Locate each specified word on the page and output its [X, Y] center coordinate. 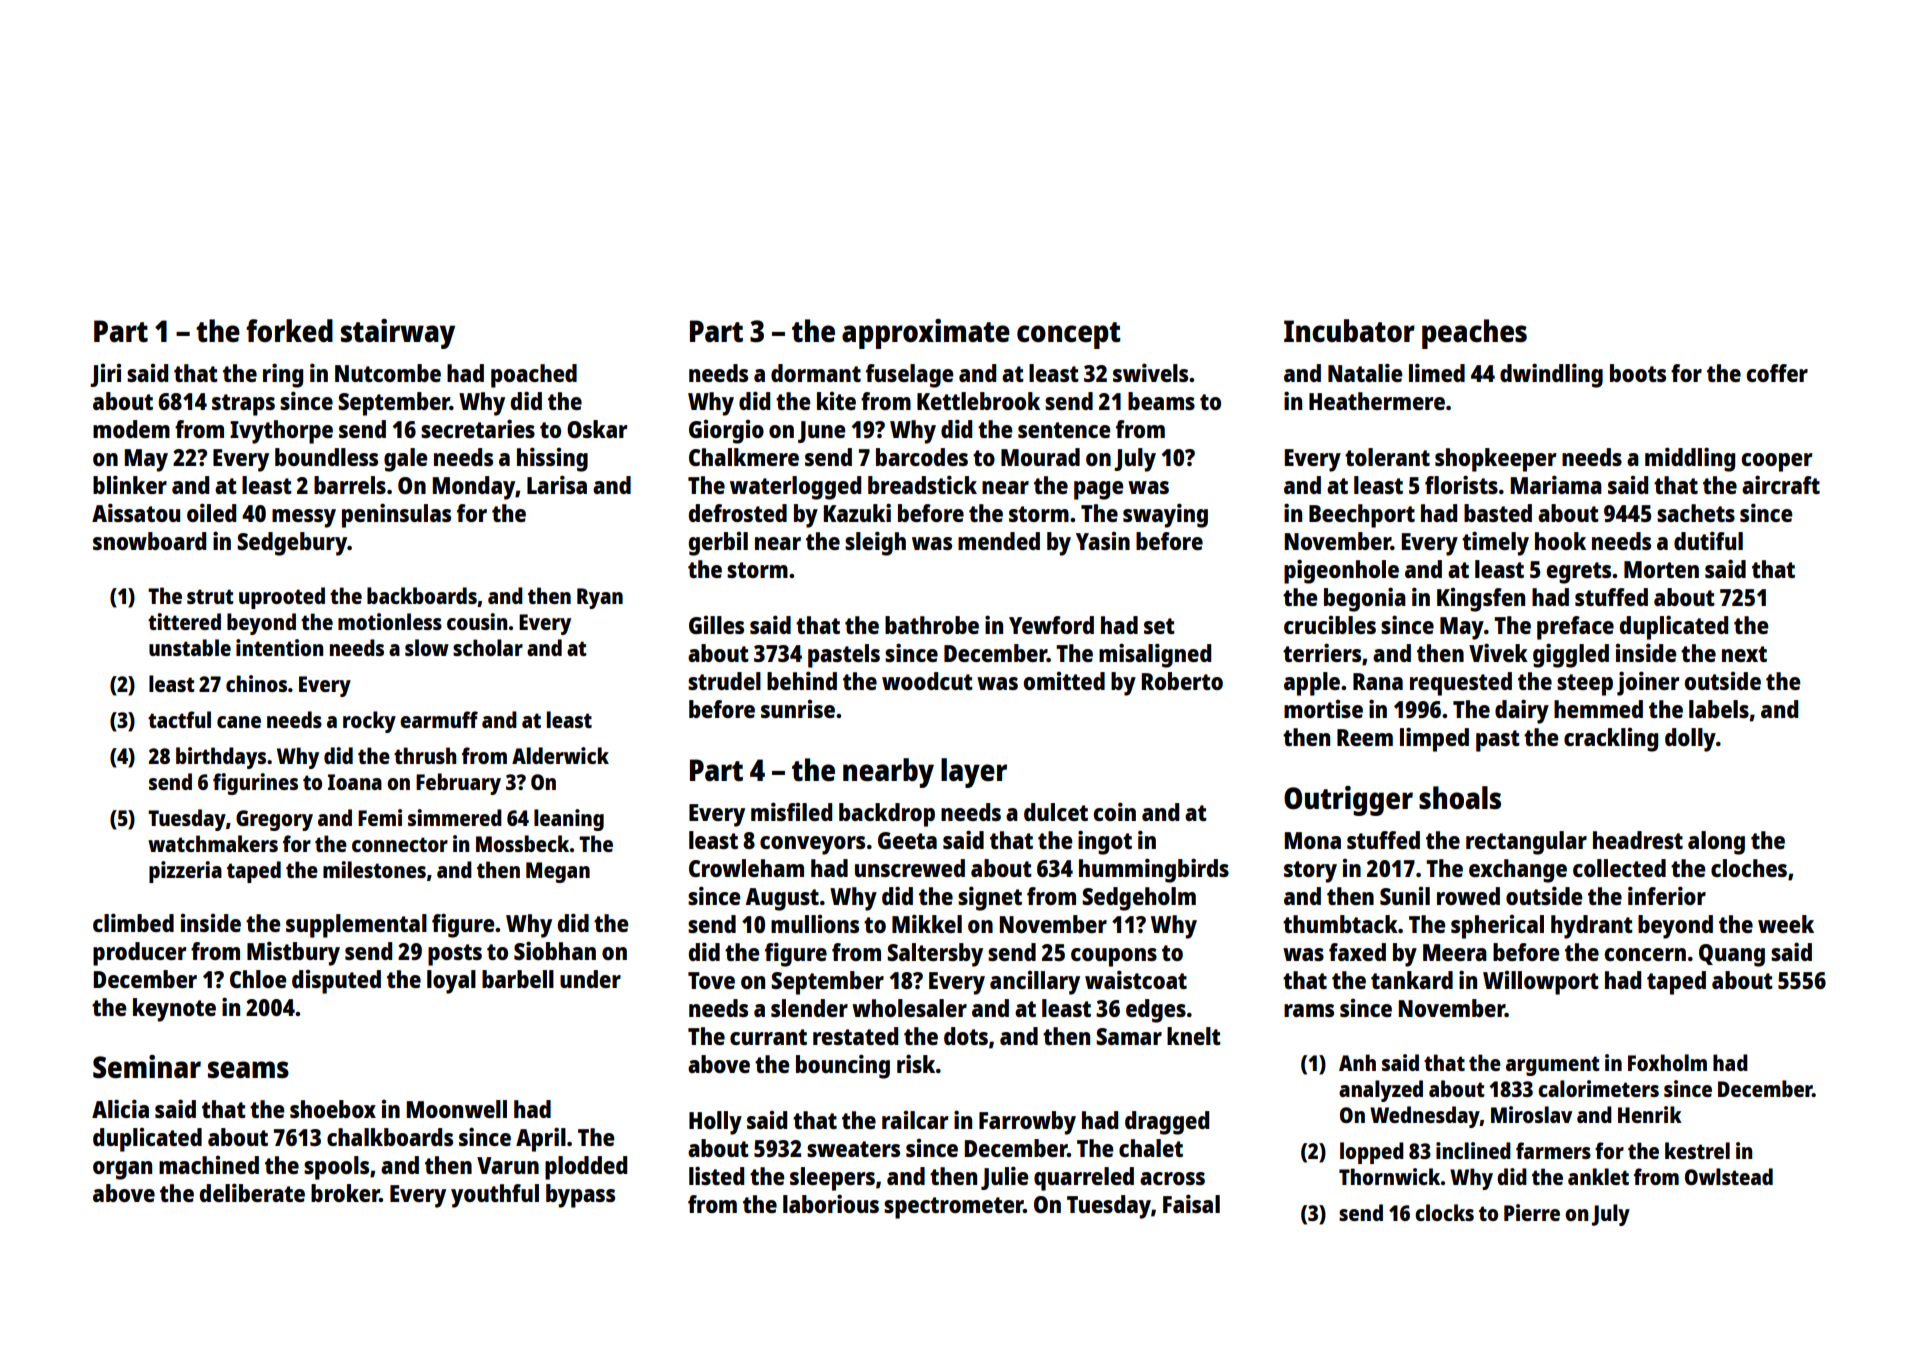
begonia [1365, 599]
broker [345, 1193]
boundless [326, 457]
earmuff [439, 719]
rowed [1468, 896]
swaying [1165, 515]
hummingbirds [1154, 870]
